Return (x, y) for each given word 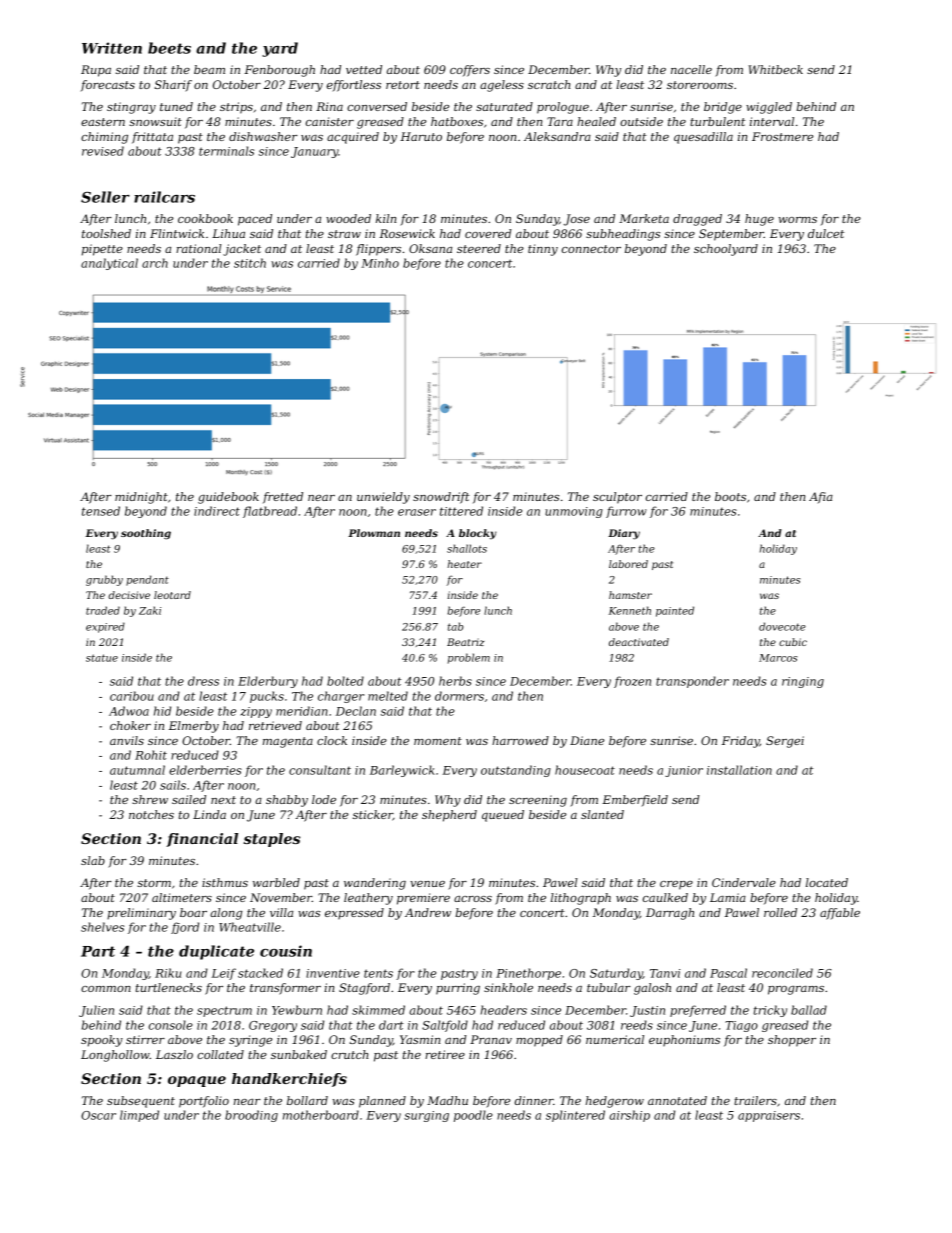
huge (759, 220)
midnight (141, 498)
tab (455, 626)
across (473, 899)
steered (479, 248)
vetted (364, 69)
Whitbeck (775, 69)
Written (112, 48)
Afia (821, 497)
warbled (276, 882)
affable (840, 914)
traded (103, 610)
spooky (102, 1041)
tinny (543, 250)
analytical (109, 264)
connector (591, 249)
